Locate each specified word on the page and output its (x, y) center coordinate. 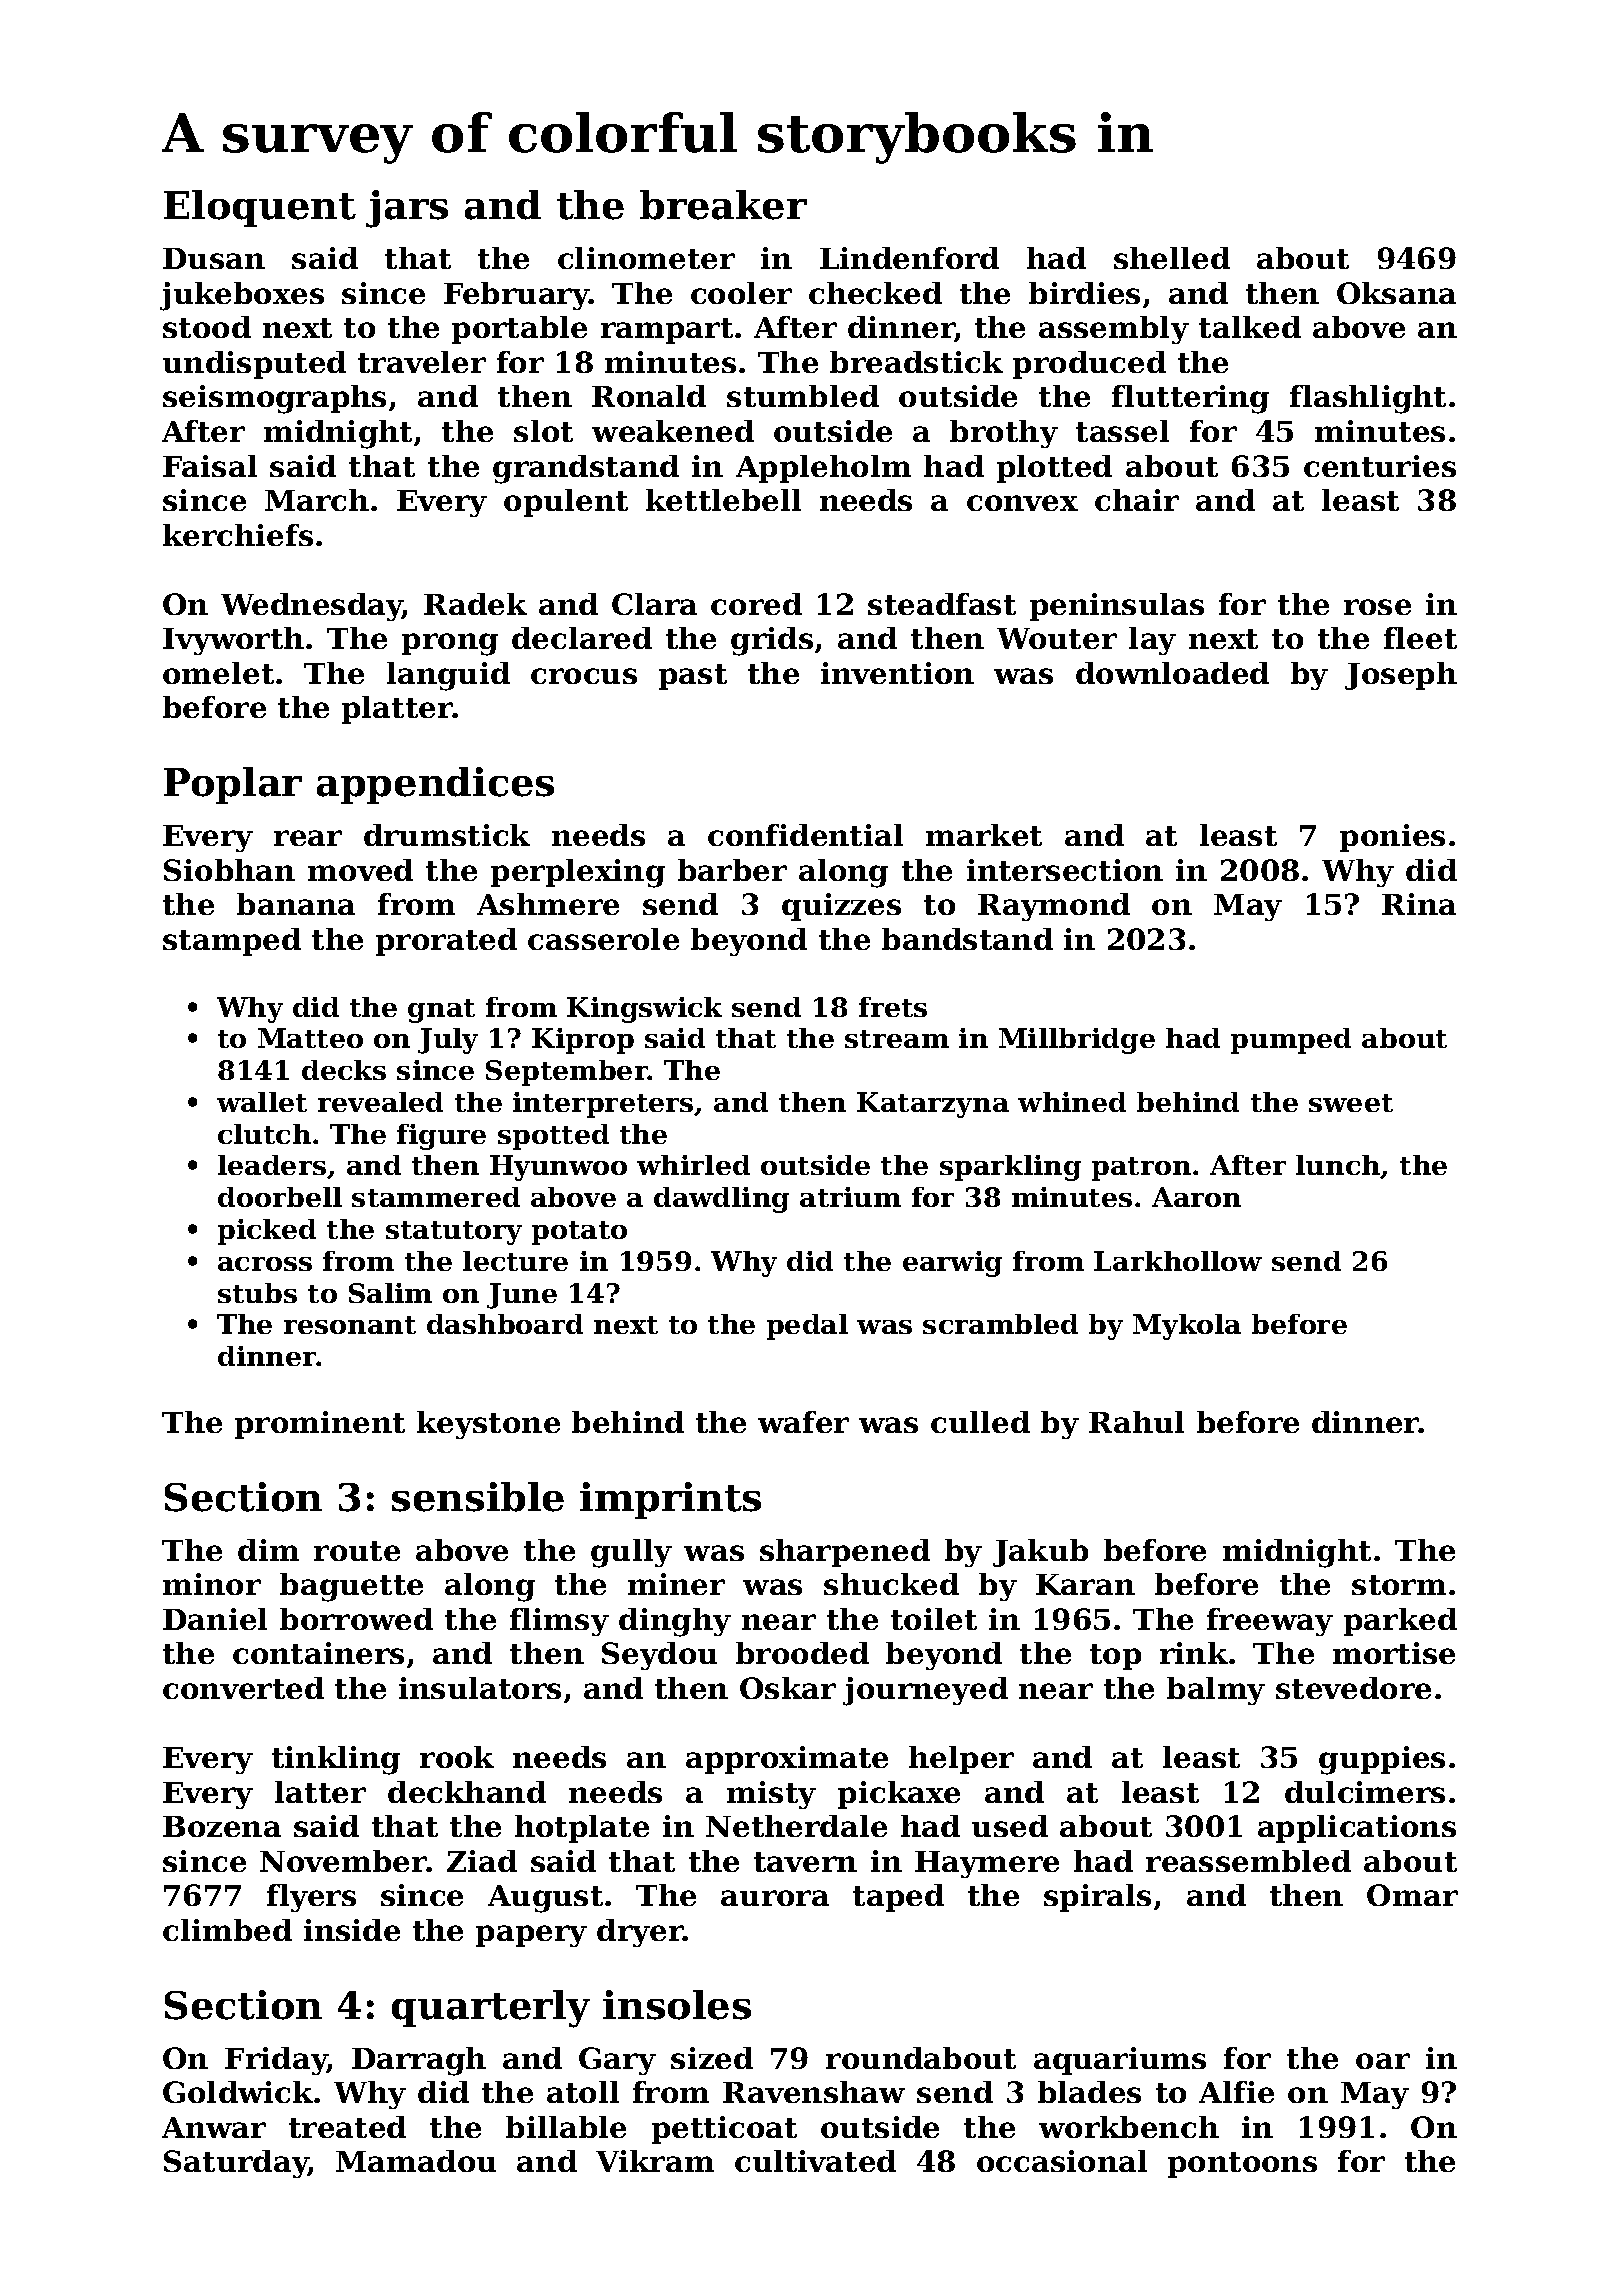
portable (519, 330)
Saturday (236, 2164)
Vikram (655, 2161)
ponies (1392, 838)
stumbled (803, 396)
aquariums (1120, 2061)
